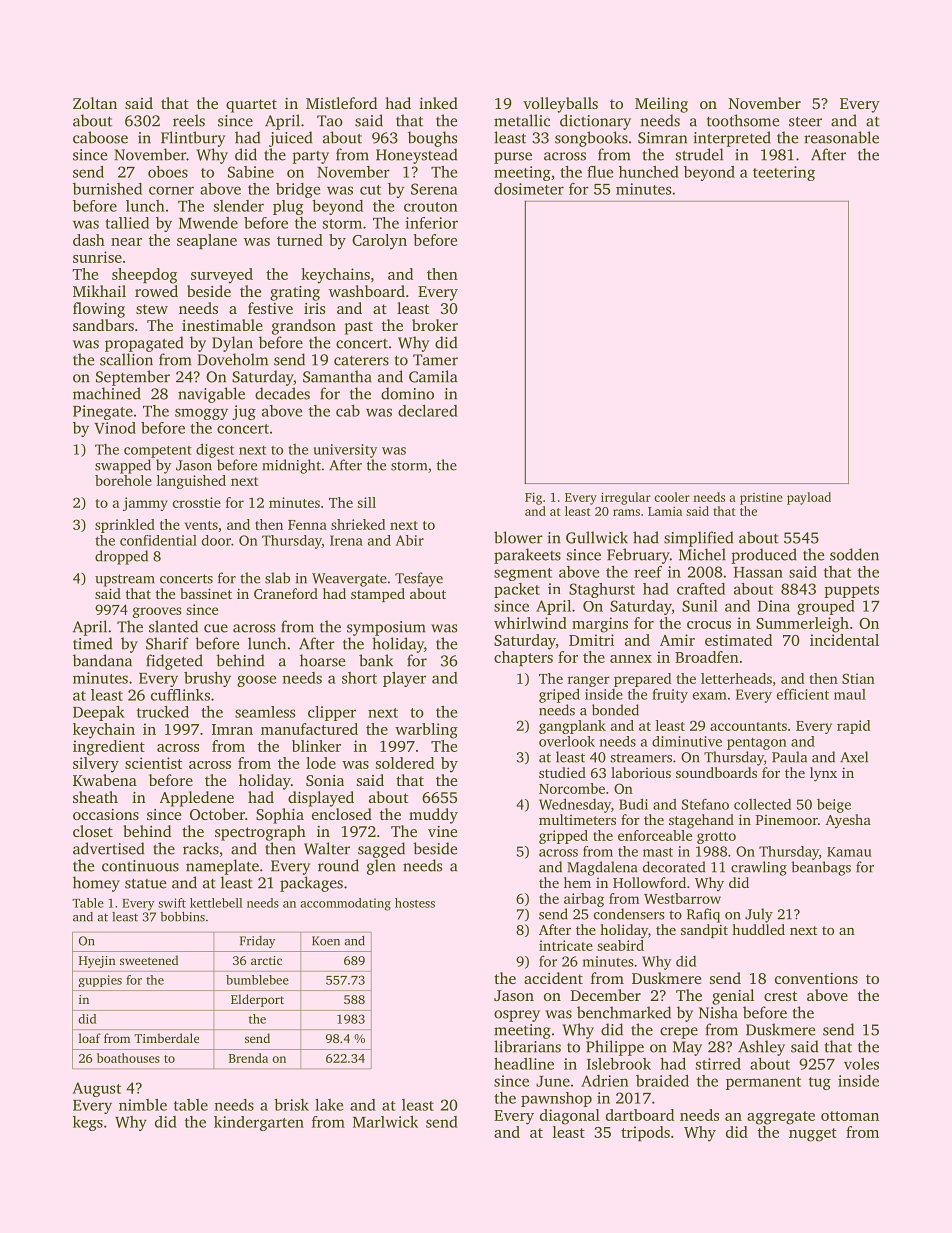  Describe the element at coordinates (251, 106) in the screenshot. I see `quartet` at that location.
